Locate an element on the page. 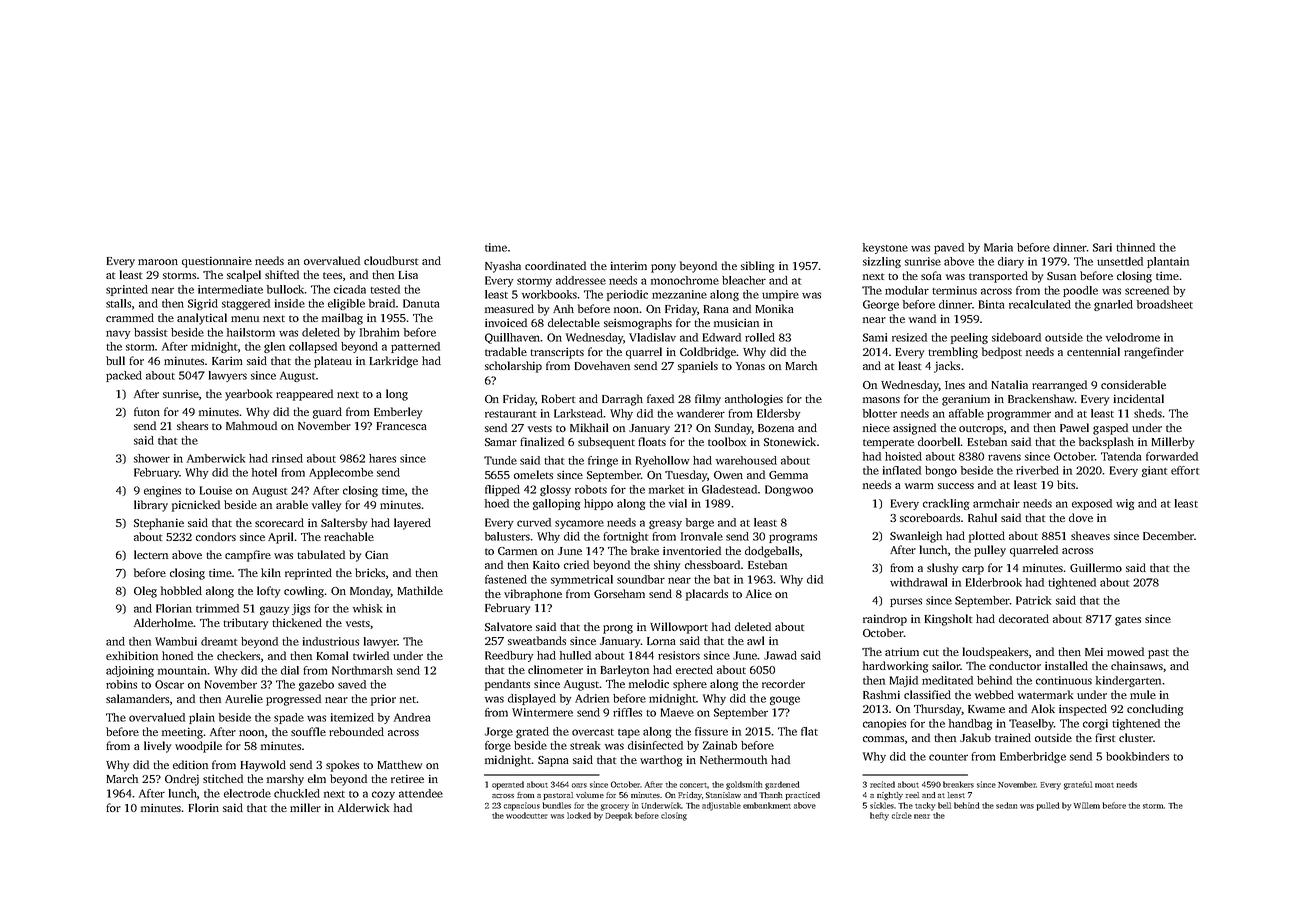 This image has height=924, width=1308. incidental is located at coordinates (1139, 398).
